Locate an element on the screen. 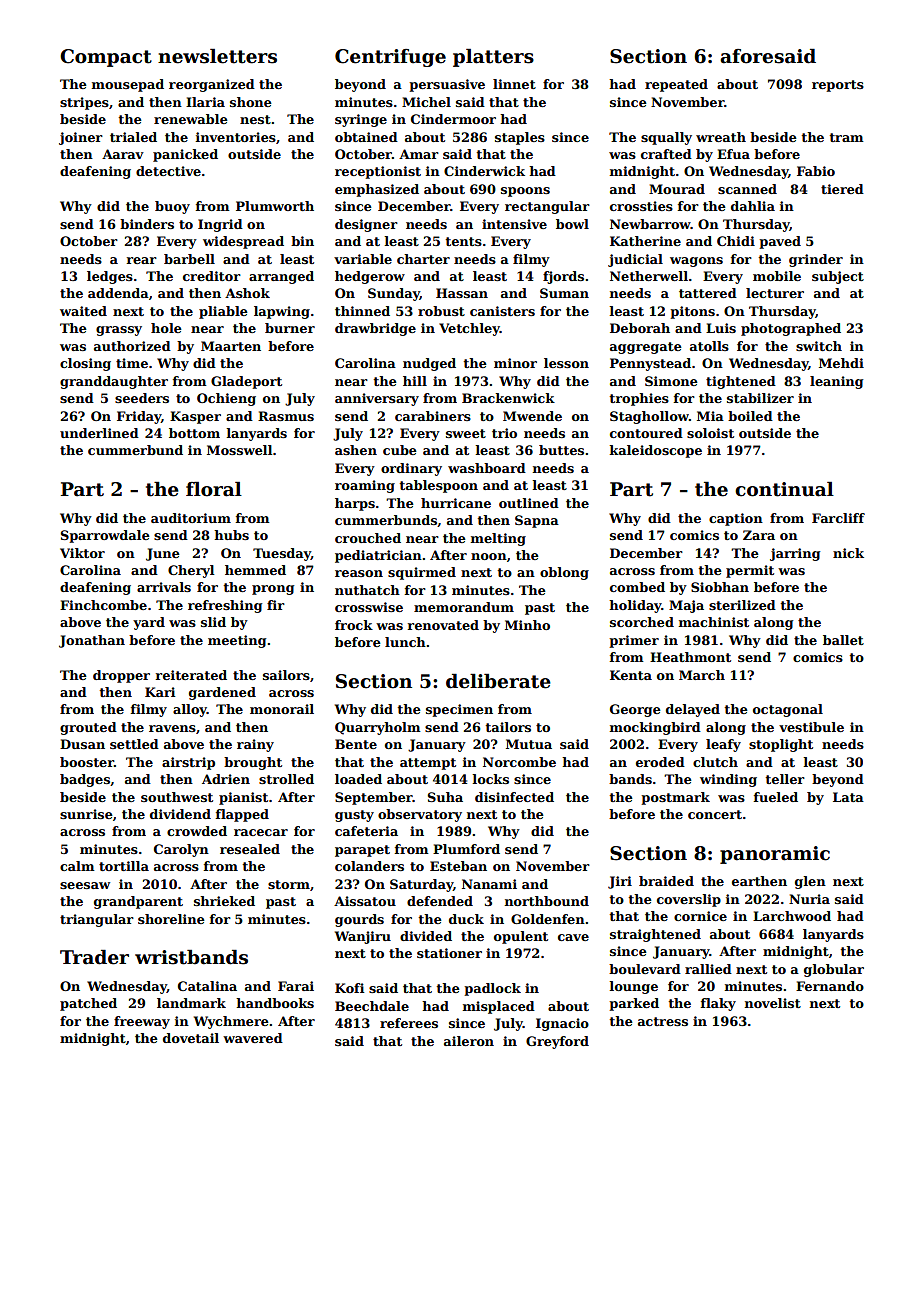 The height and width of the screenshot is (1308, 924). Nanami is located at coordinates (489, 884).
